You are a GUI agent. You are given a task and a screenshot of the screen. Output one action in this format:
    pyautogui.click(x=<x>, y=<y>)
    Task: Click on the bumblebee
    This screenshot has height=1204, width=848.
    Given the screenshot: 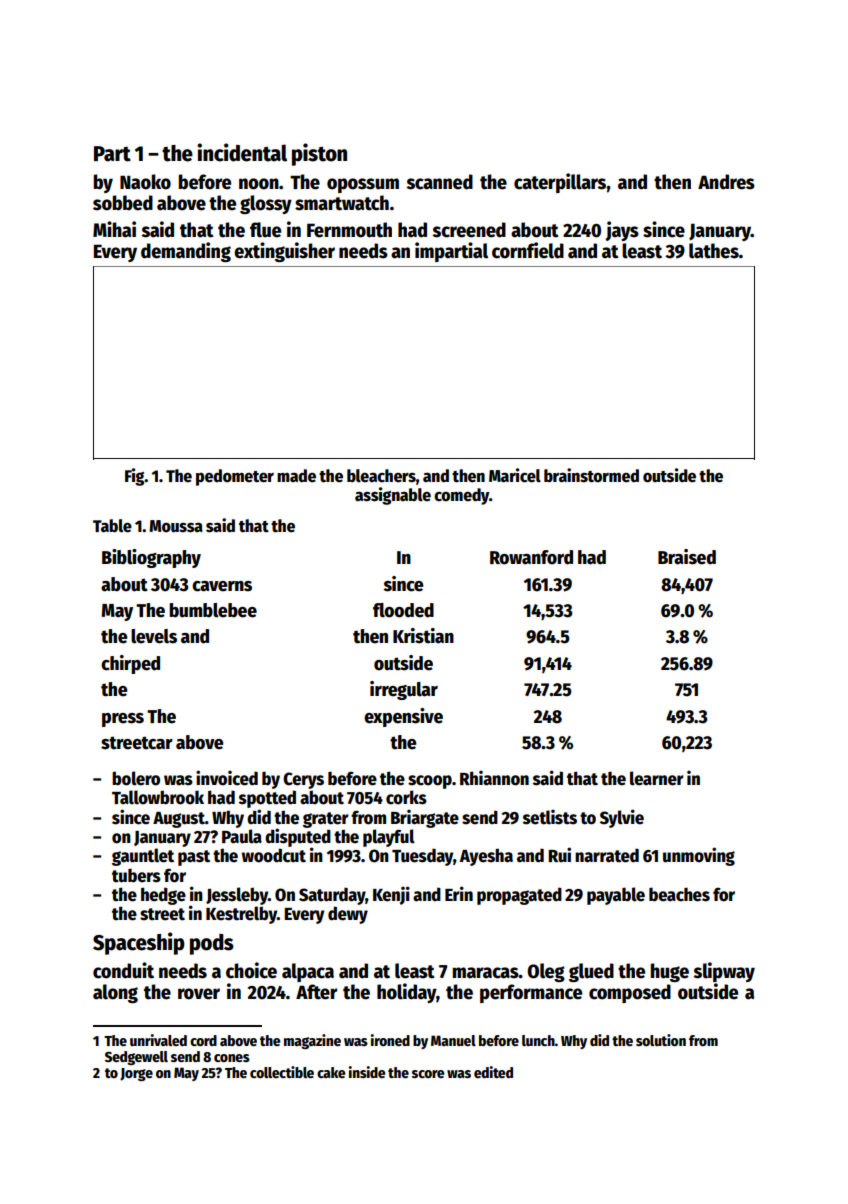 What is the action you would take?
    pyautogui.click(x=213, y=610)
